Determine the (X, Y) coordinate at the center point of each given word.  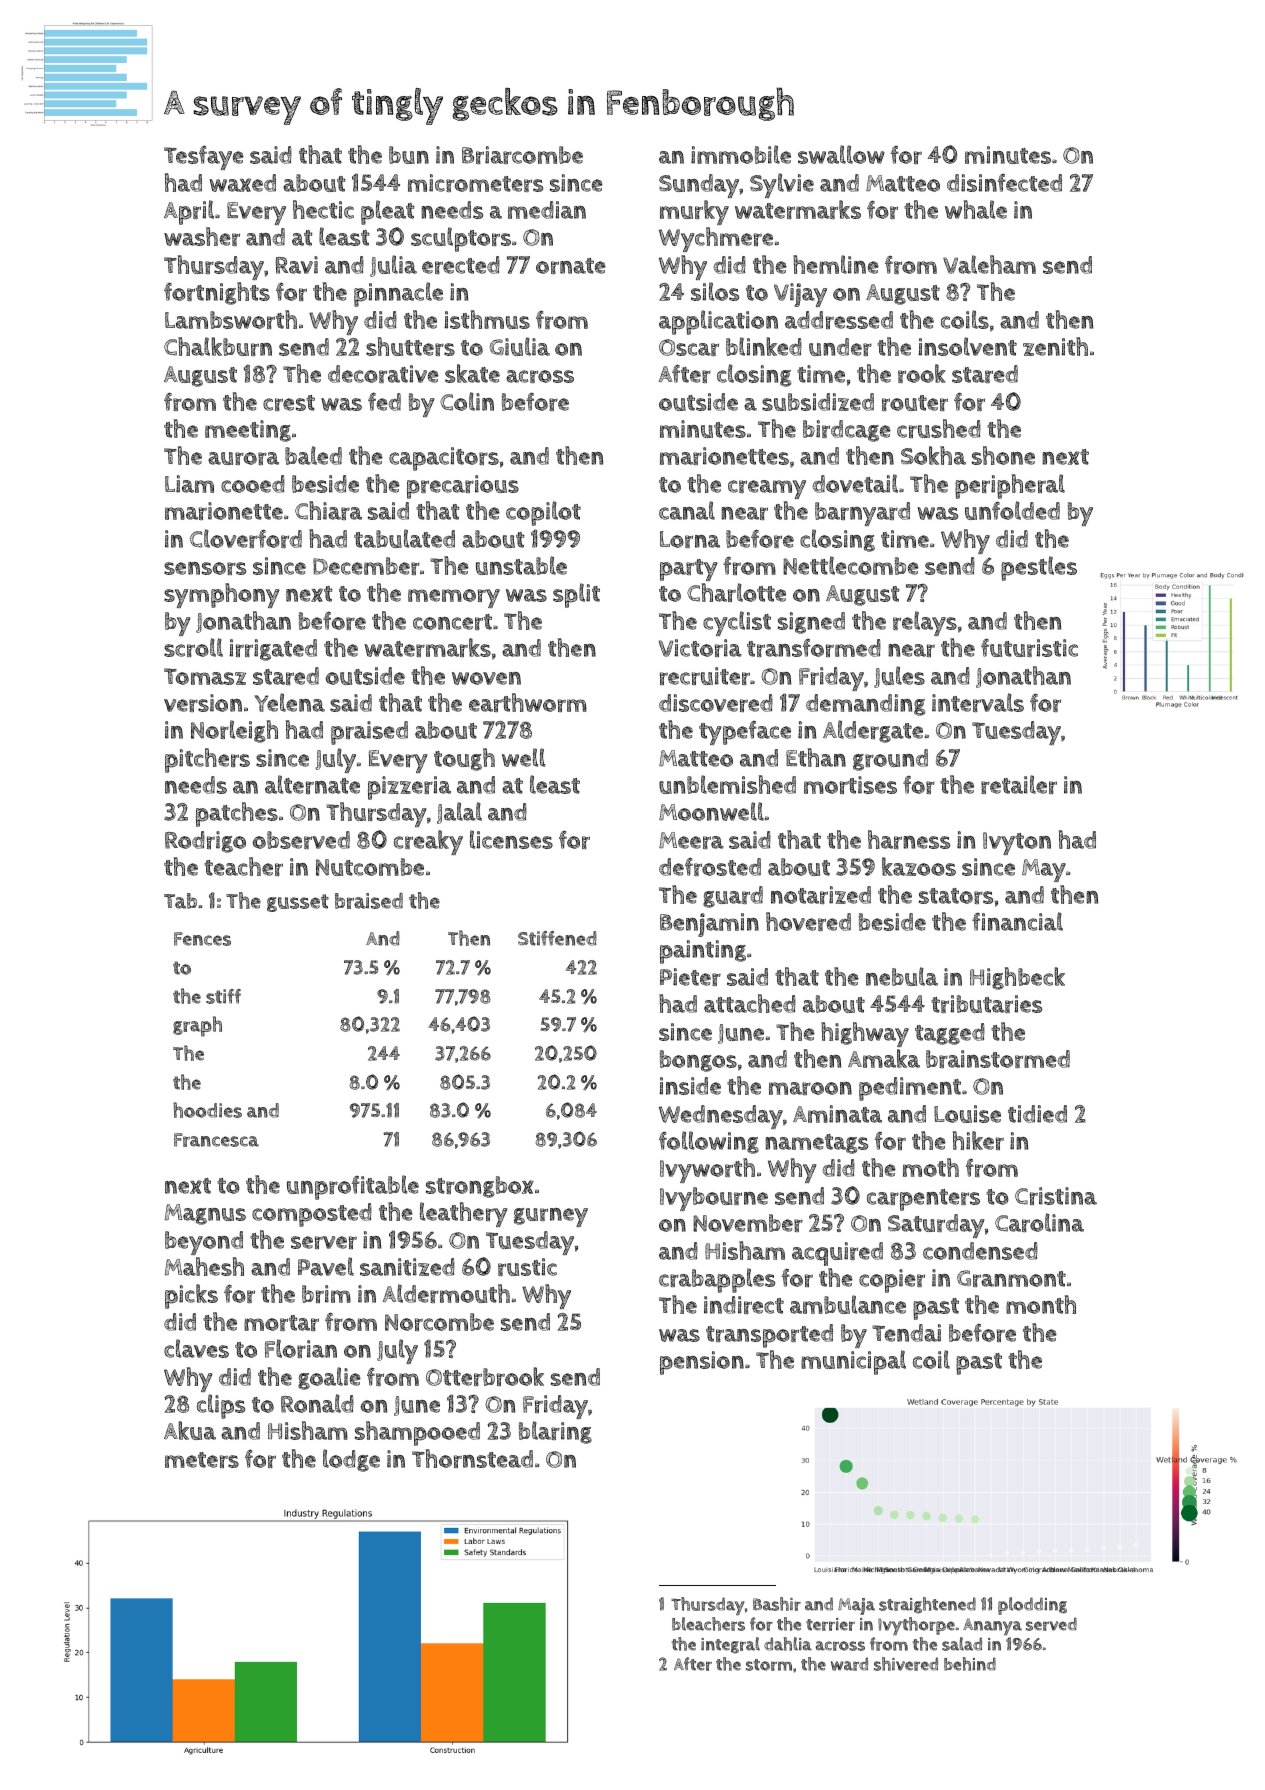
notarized (821, 895)
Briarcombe (522, 155)
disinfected (1004, 183)
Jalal (459, 813)
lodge (351, 1460)
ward (849, 1664)
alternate (312, 784)
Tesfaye (204, 158)
